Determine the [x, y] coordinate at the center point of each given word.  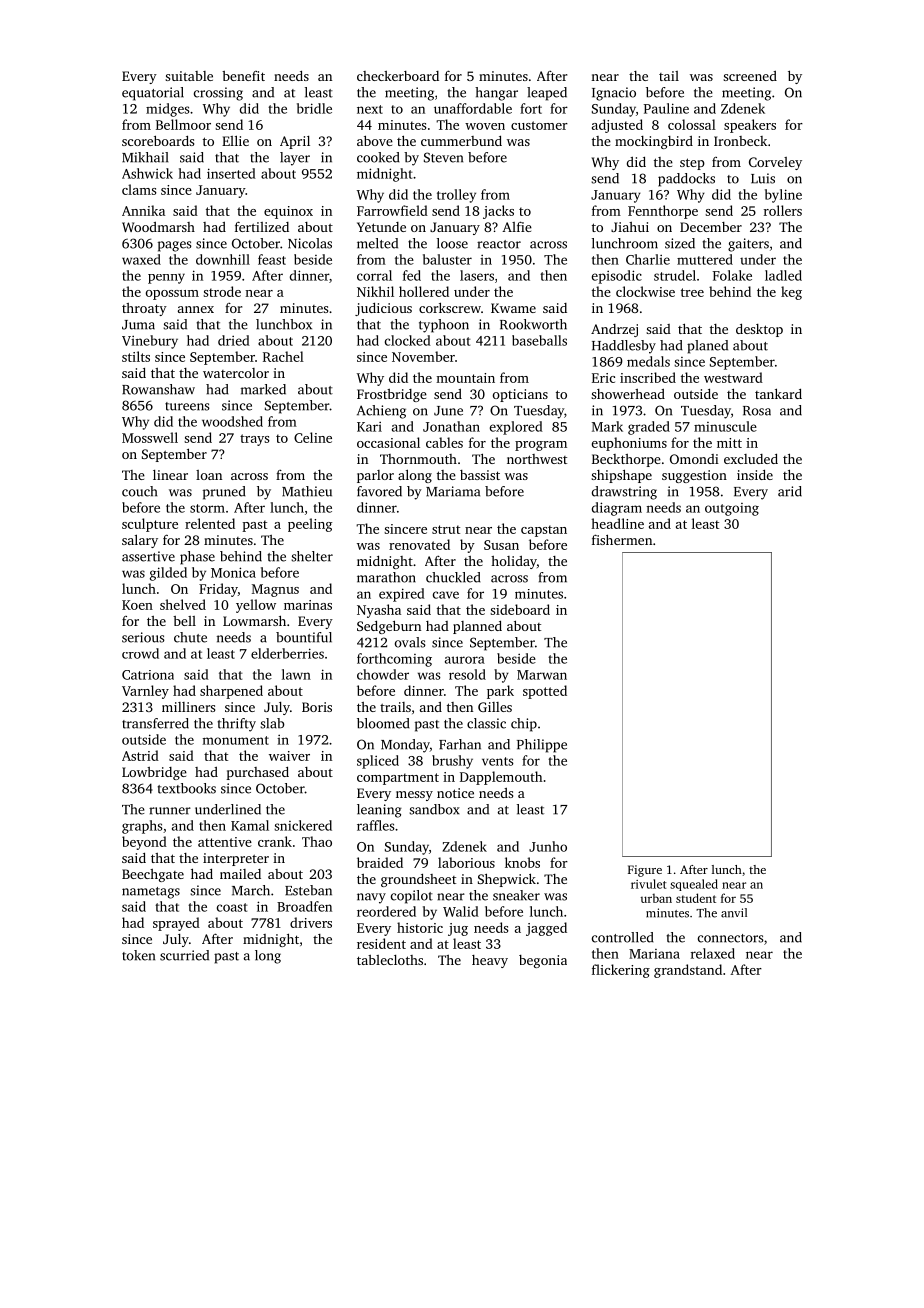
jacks [498, 212]
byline [783, 196]
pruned [224, 493]
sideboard [520, 609]
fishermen [622, 539]
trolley [456, 196]
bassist [480, 475]
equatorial [153, 94]
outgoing [732, 509]
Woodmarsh [158, 227]
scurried [184, 955]
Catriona [148, 675]
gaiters [748, 245]
